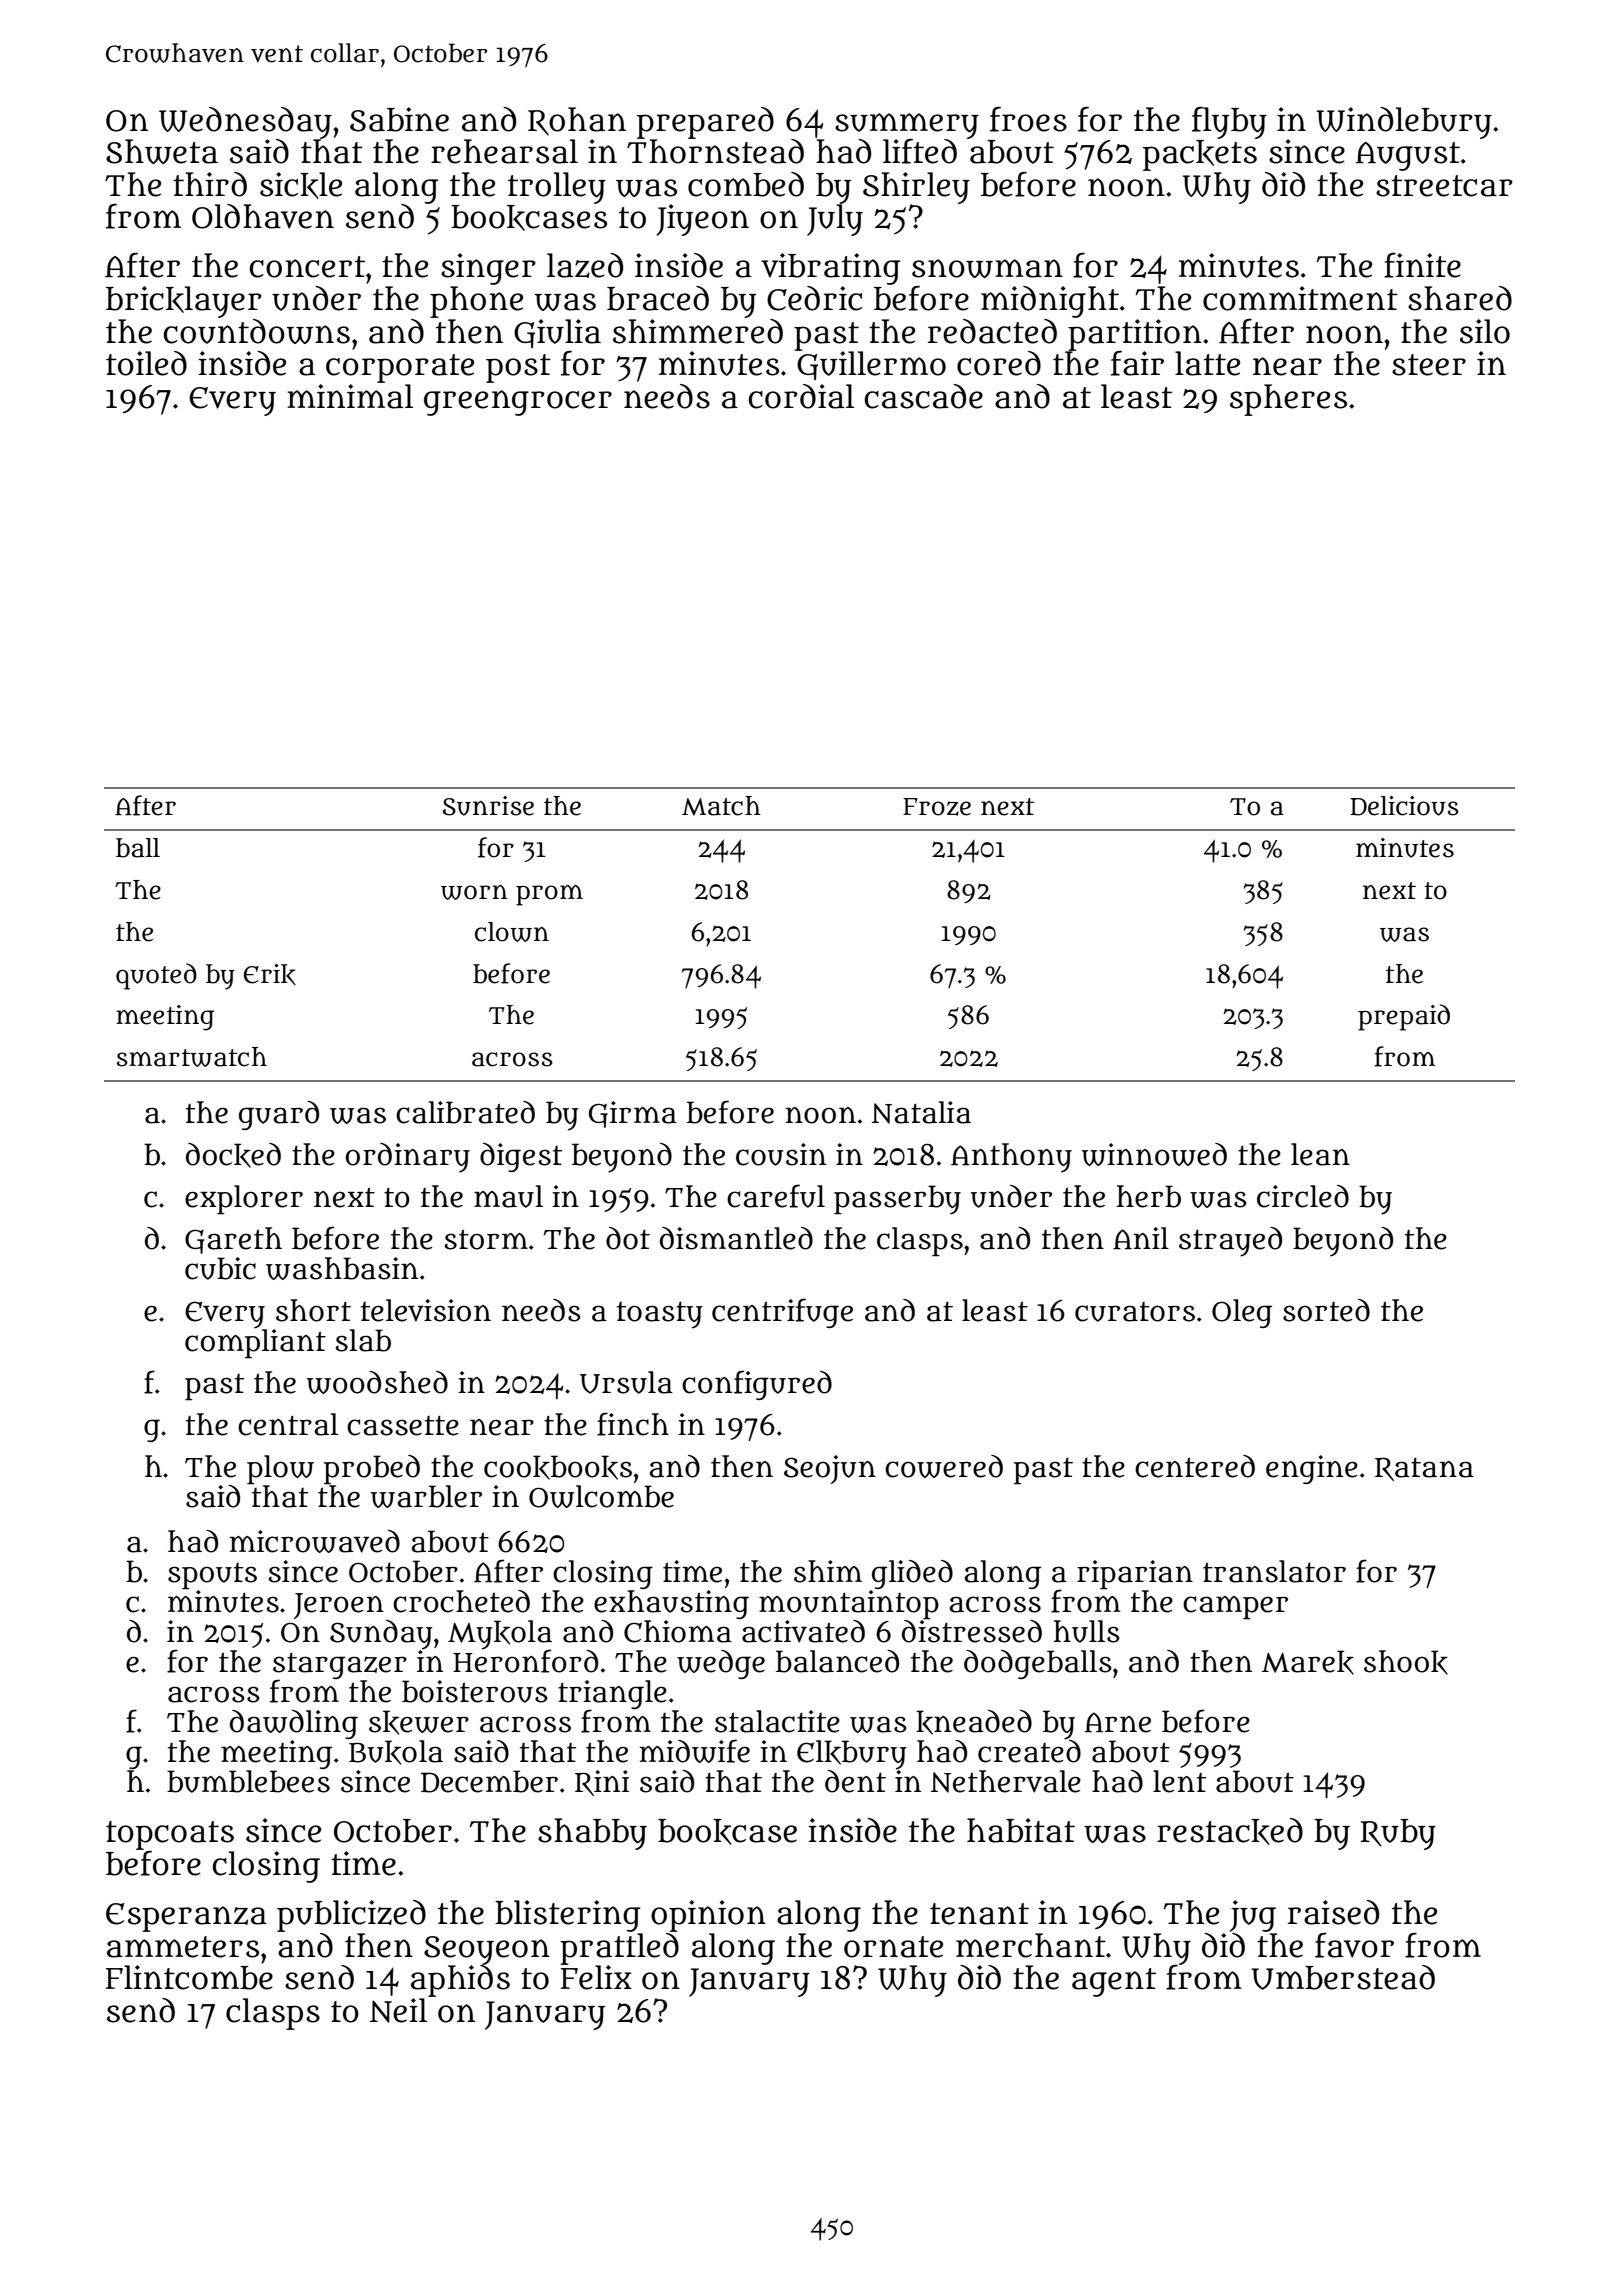  Describe the element at coordinates (937, 807) in the page. I see `Froze` at that location.
